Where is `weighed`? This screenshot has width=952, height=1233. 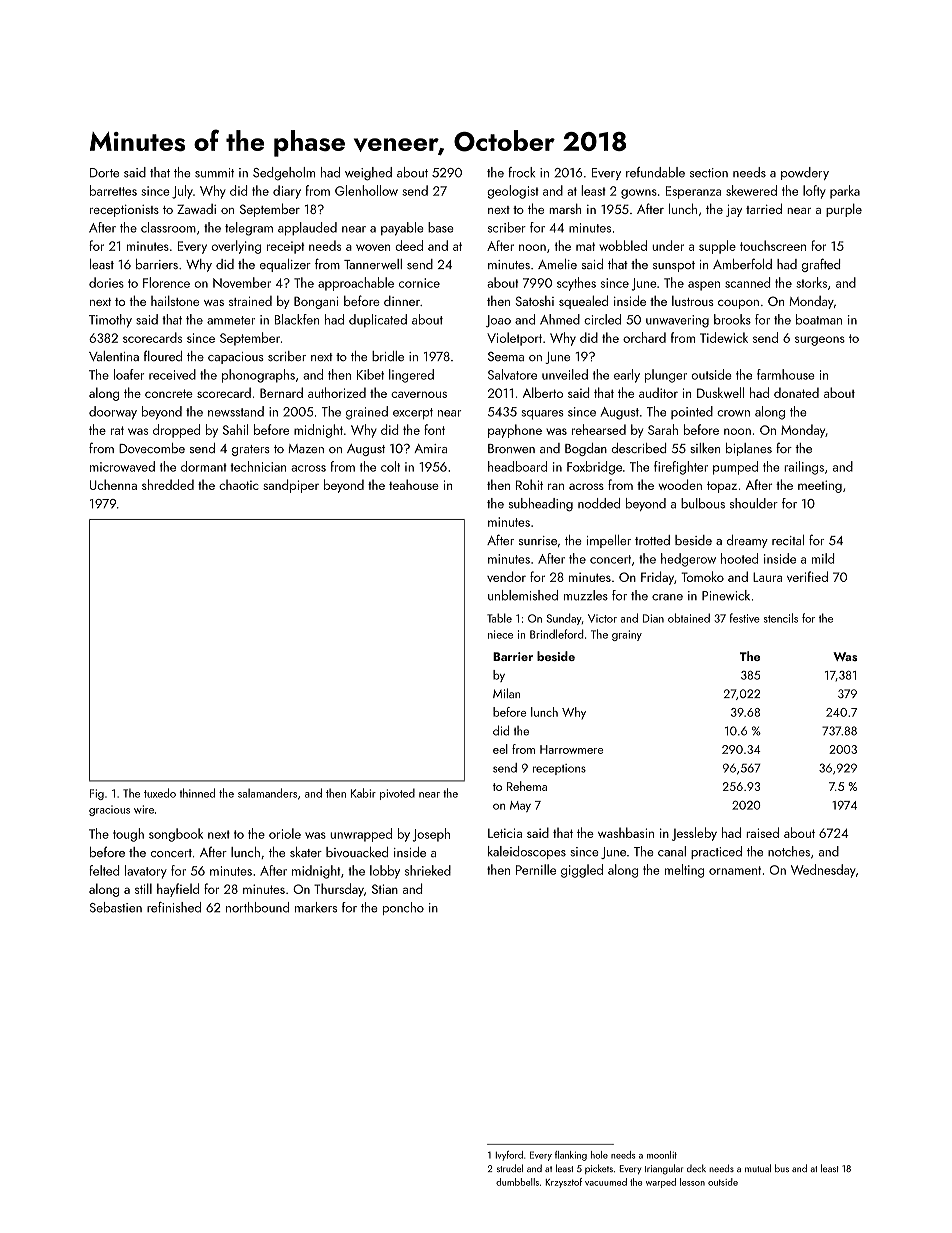 weighed is located at coordinates (368, 174).
